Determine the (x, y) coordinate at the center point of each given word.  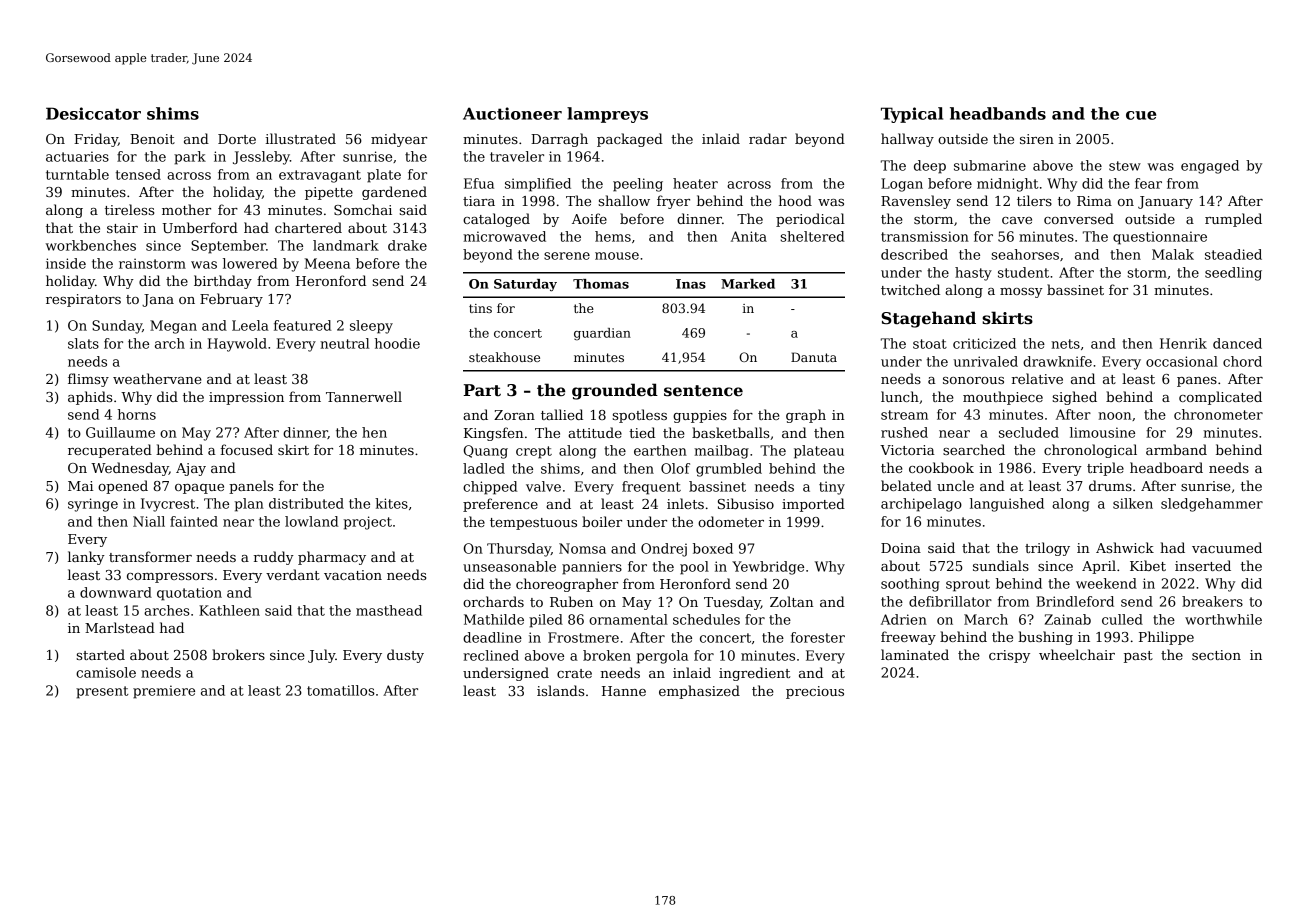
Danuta (814, 357)
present (102, 692)
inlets (685, 503)
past (1138, 657)
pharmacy (332, 558)
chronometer (1218, 414)
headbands (998, 113)
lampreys (607, 115)
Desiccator (93, 113)
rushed (904, 432)
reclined (491, 655)
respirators (83, 300)
